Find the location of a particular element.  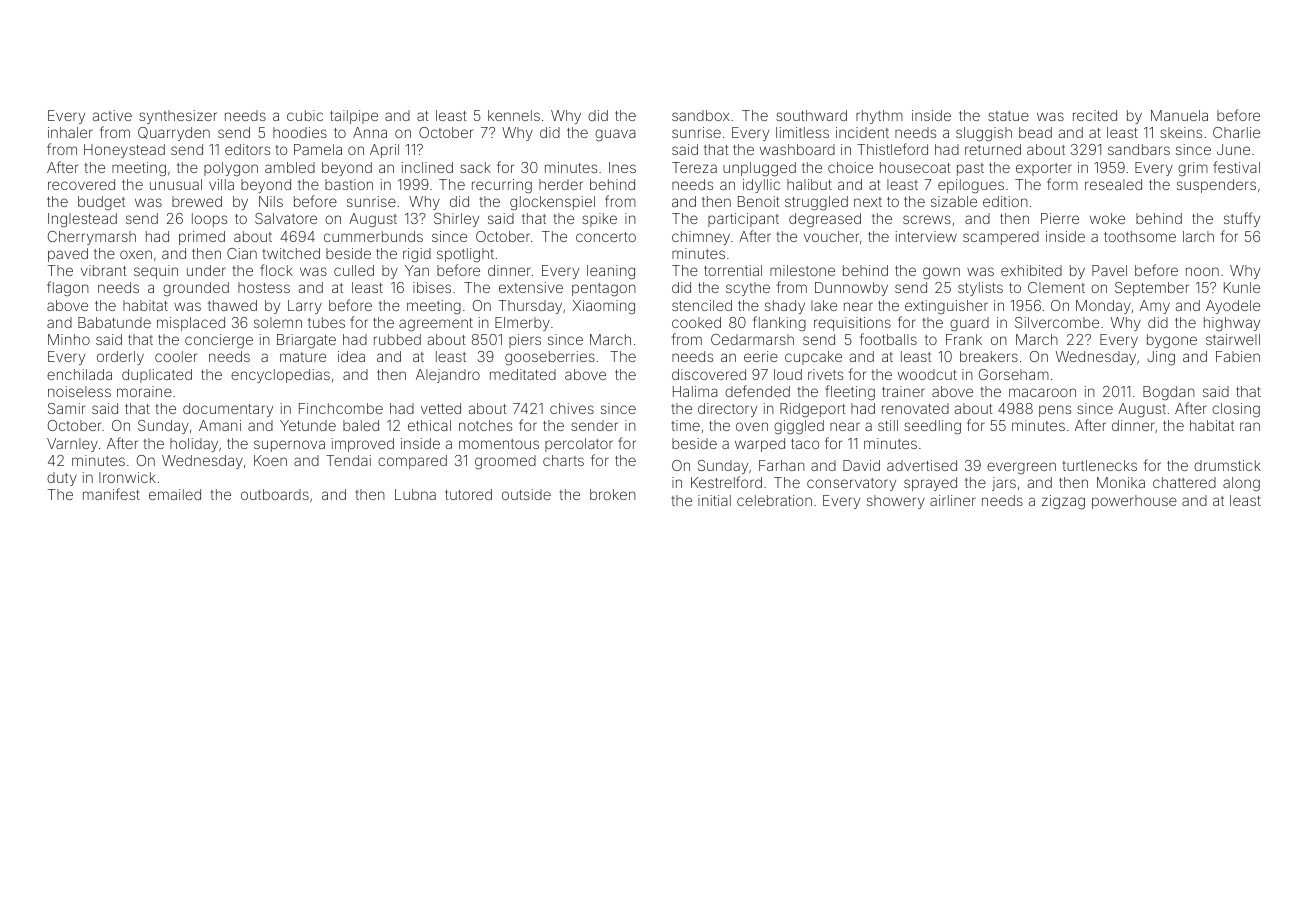

Minho is located at coordinates (69, 339).
